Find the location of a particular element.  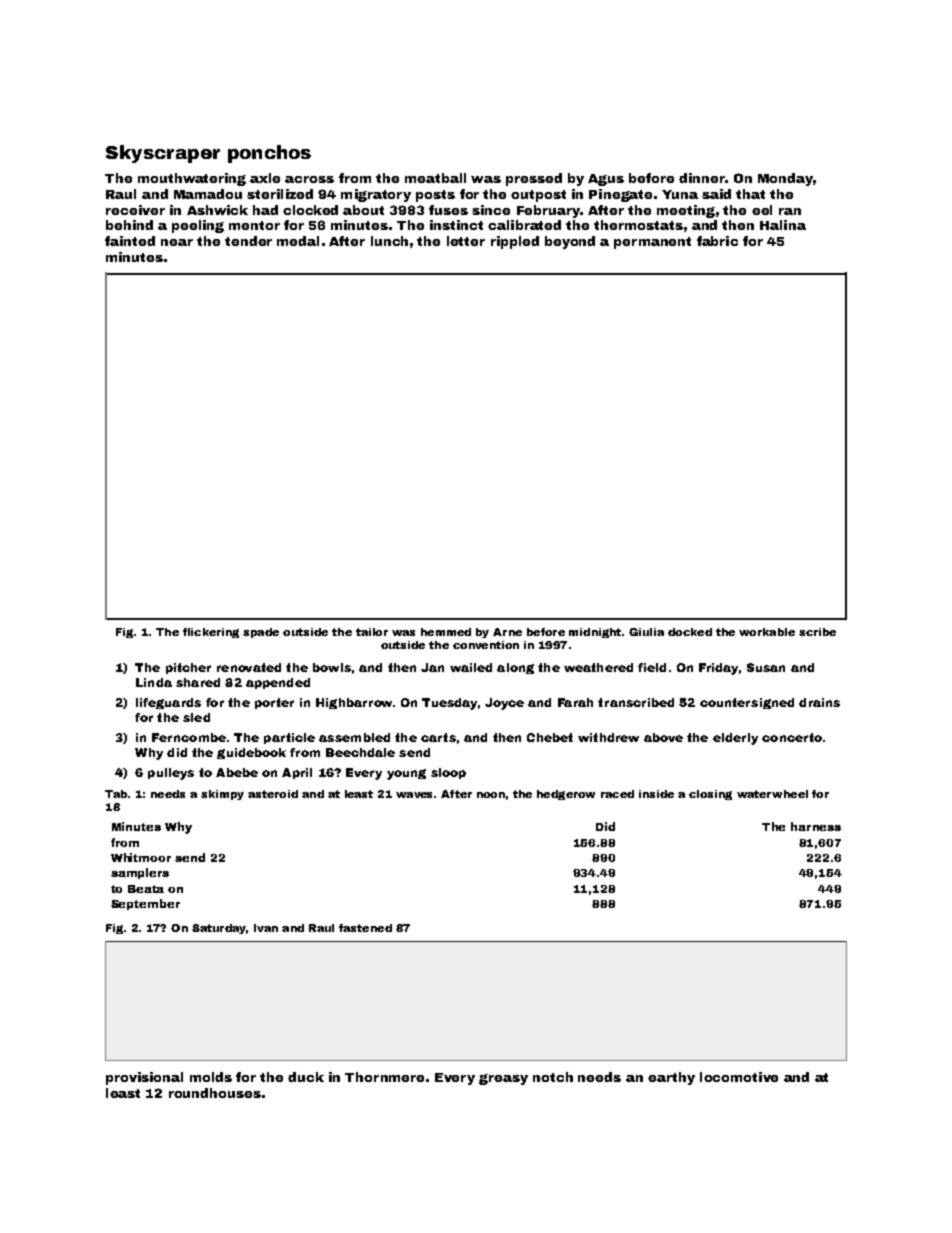

closing is located at coordinates (710, 795).
